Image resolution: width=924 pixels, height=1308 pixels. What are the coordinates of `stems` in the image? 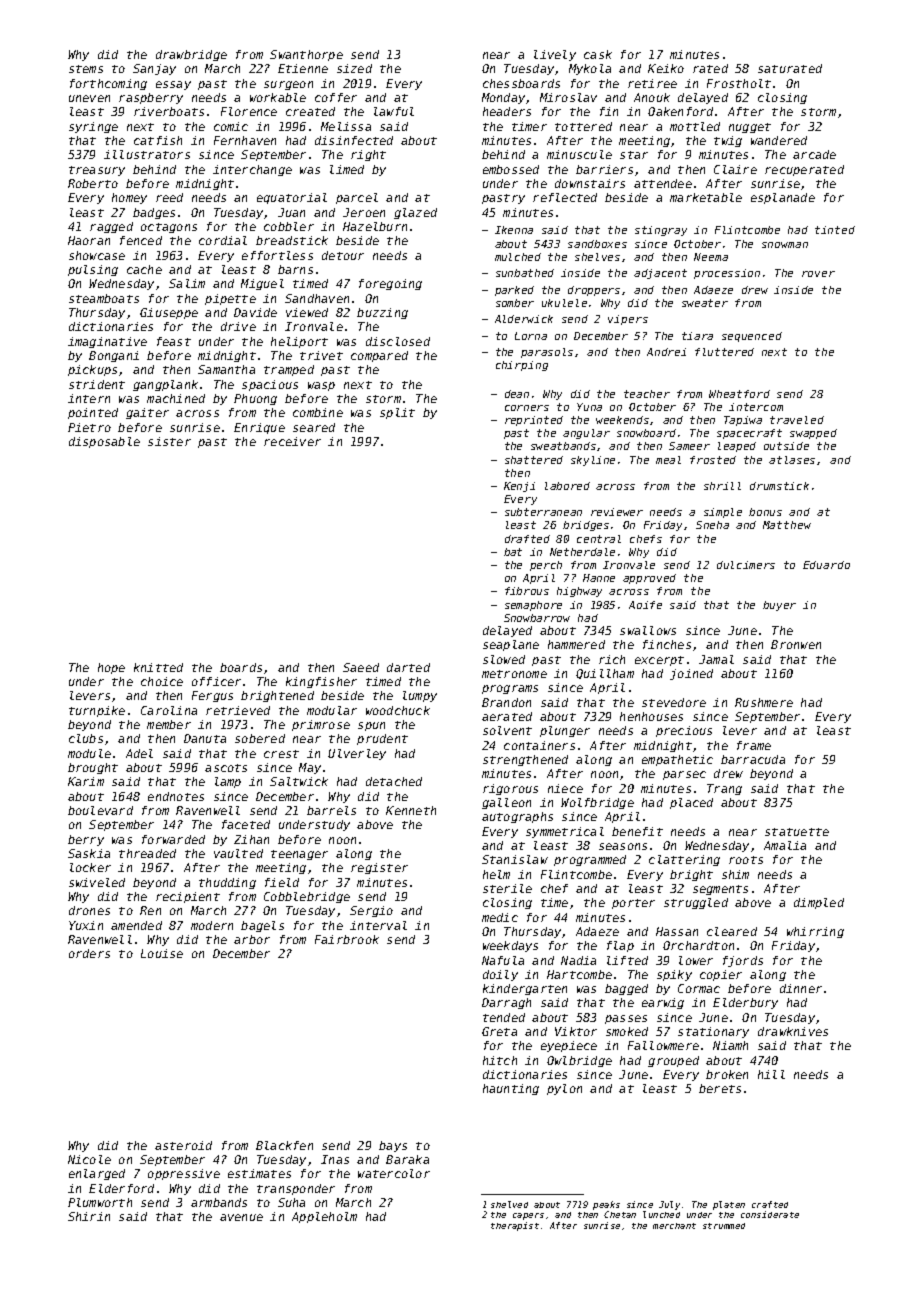 It's located at (86, 69).
